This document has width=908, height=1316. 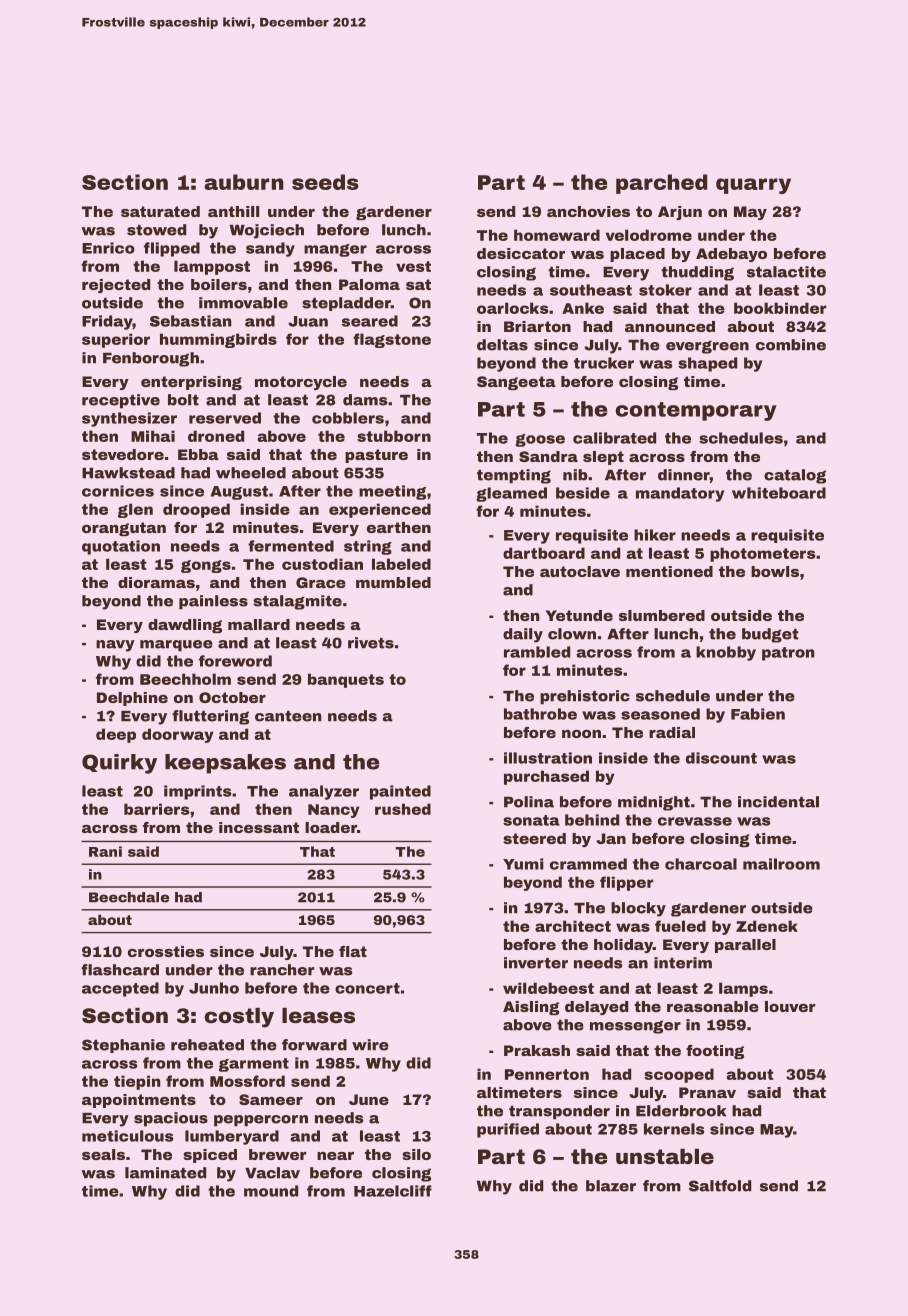 I want to click on seeds, so click(x=325, y=182).
